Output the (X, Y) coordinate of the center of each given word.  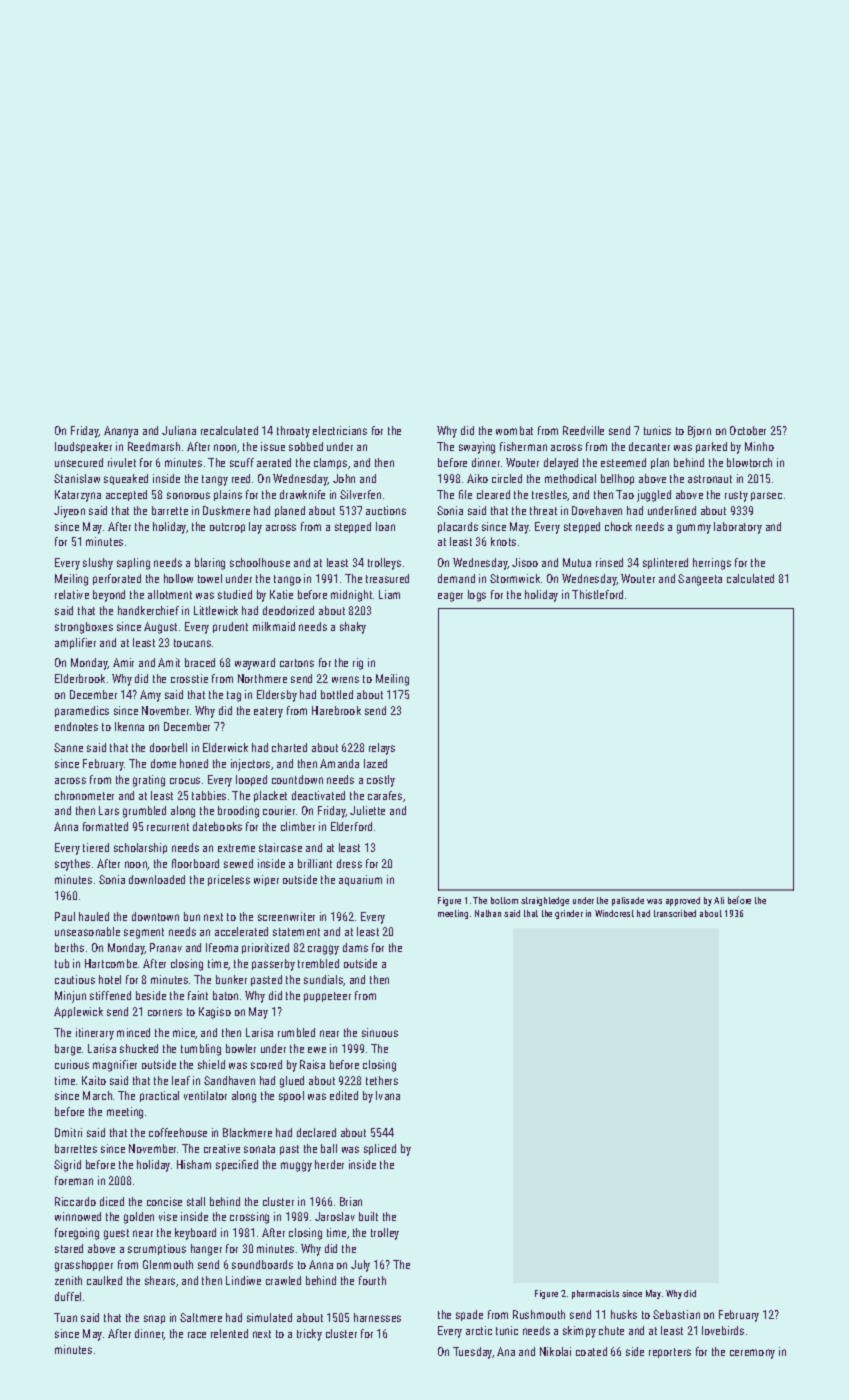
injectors (250, 765)
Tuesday (473, 1353)
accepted (126, 495)
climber (298, 826)
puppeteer (327, 997)
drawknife (302, 494)
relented (229, 1333)
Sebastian (676, 1314)
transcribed (675, 913)
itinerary (95, 1034)
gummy (694, 529)
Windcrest (614, 913)
